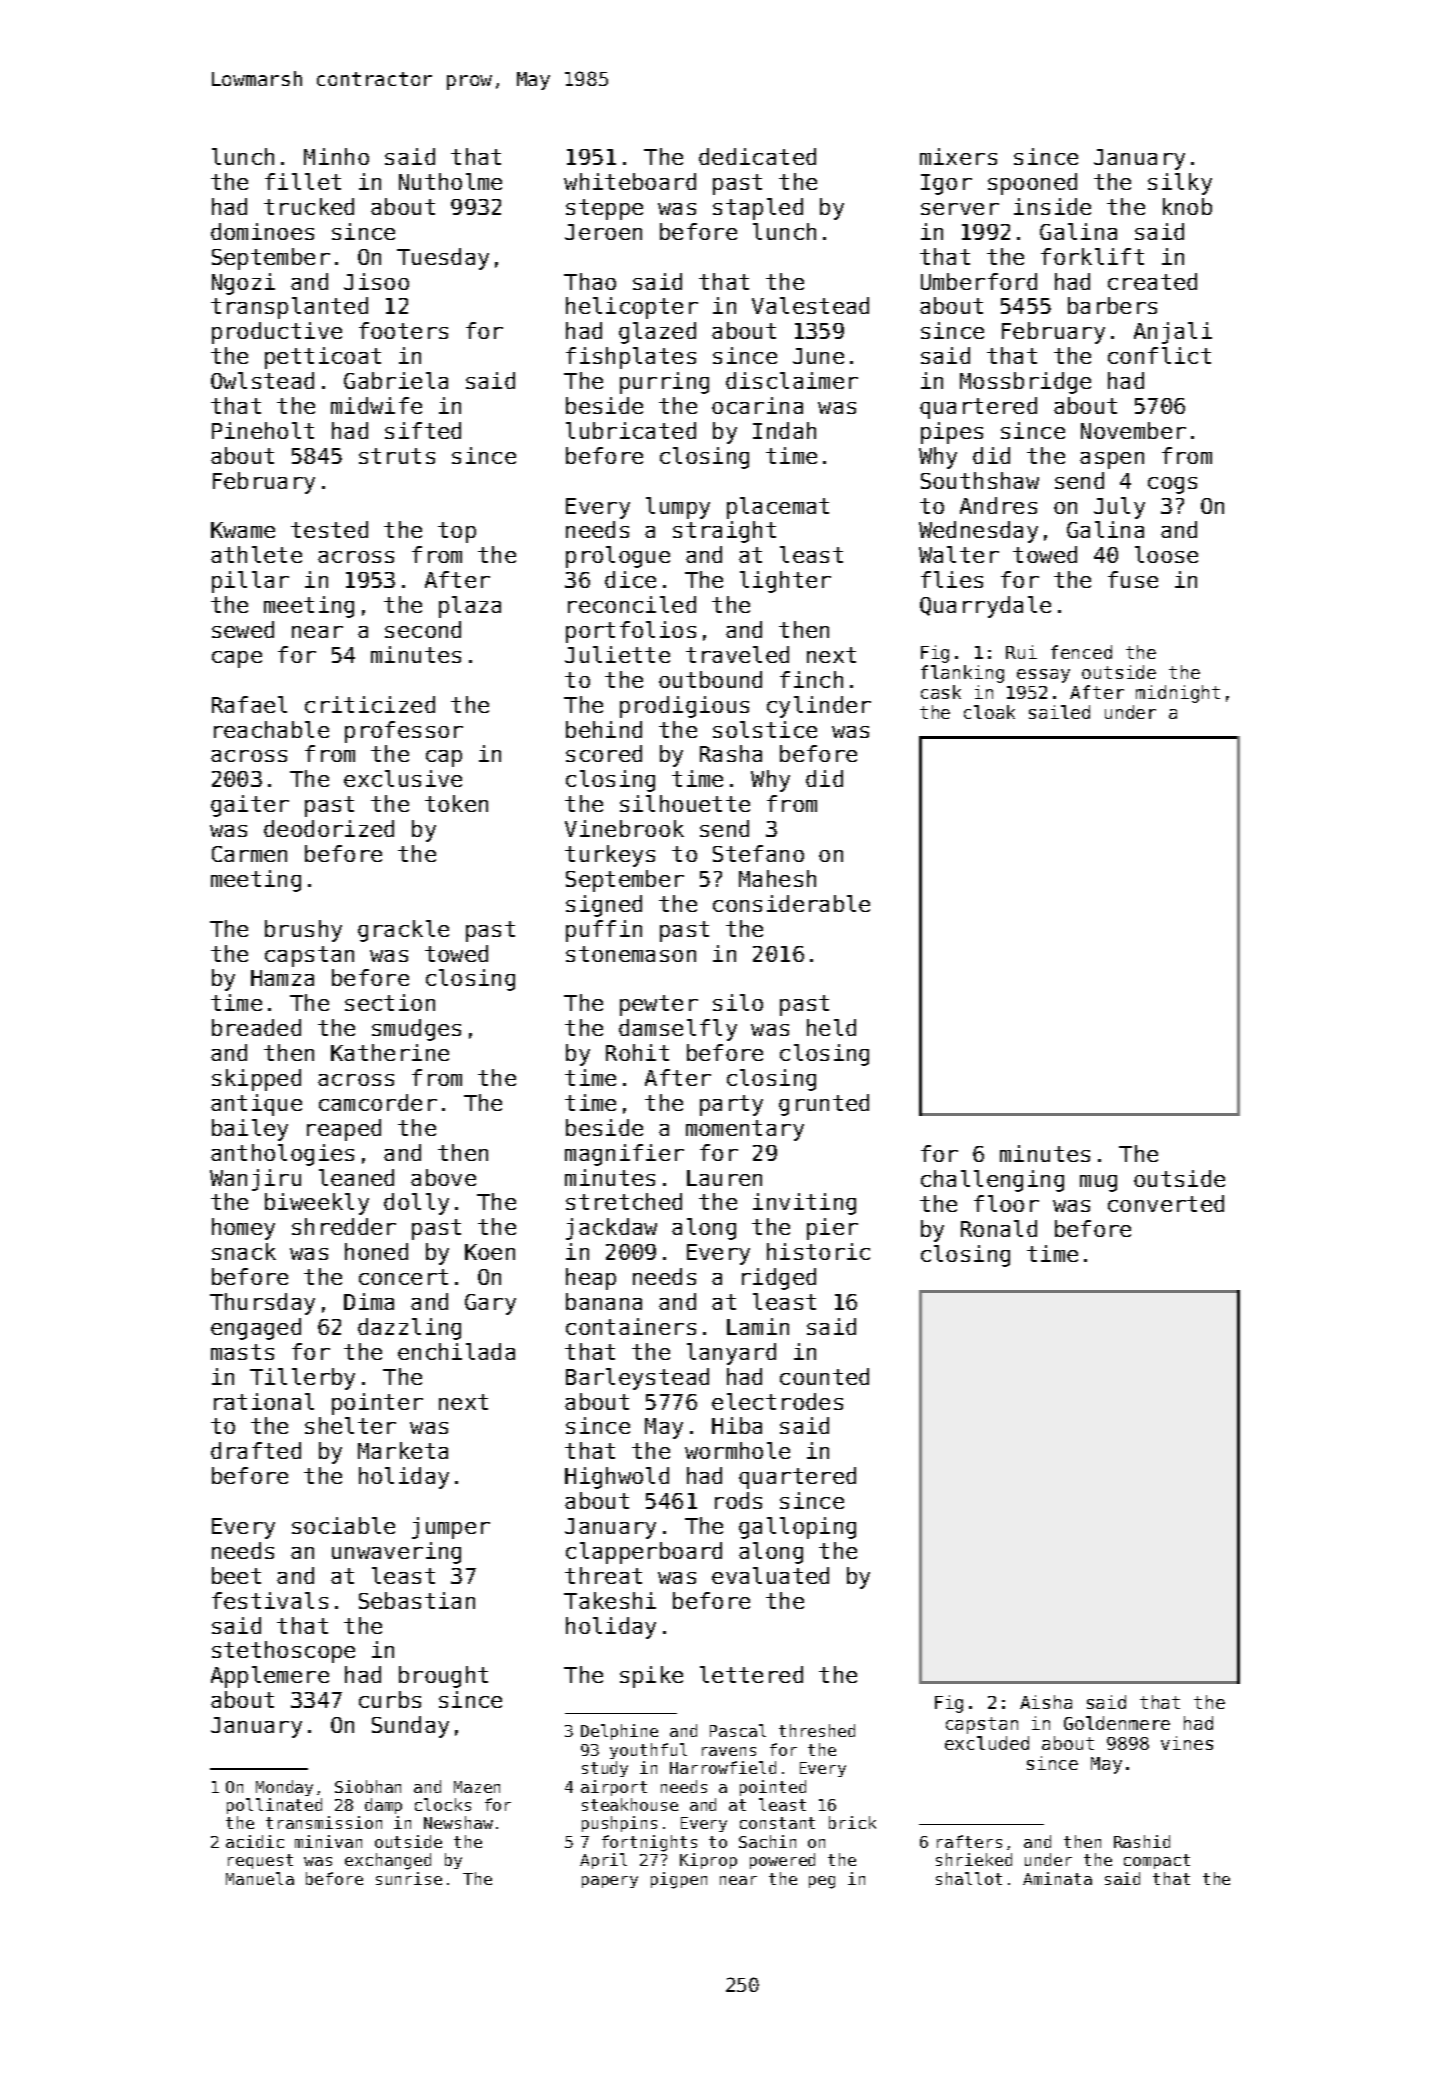 Image resolution: width=1450 pixels, height=2100 pixels. What do you see at coordinates (262, 231) in the document?
I see `dominoes` at bounding box center [262, 231].
